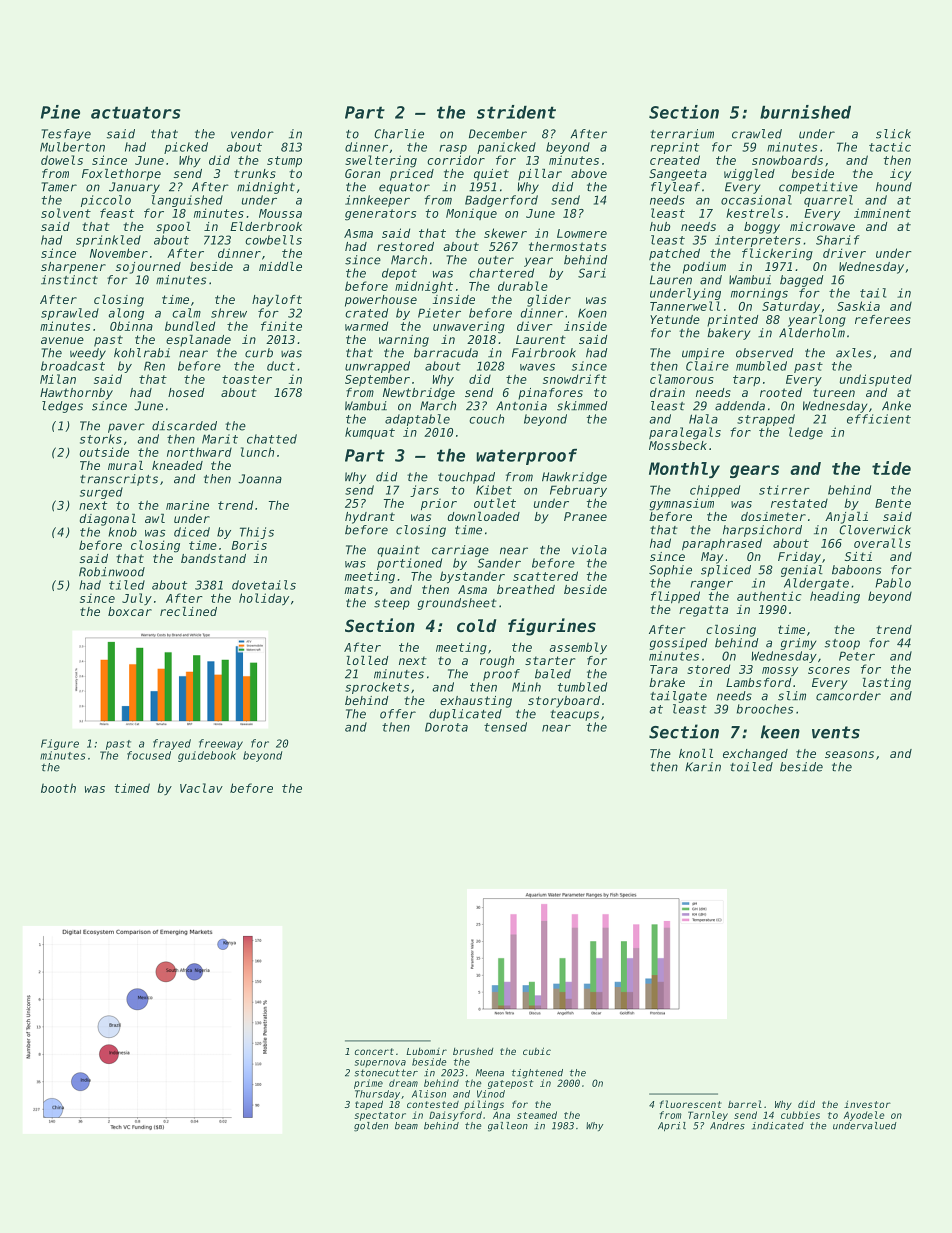  Describe the element at coordinates (386, 1073) in the document. I see `stonecutter` at that location.
